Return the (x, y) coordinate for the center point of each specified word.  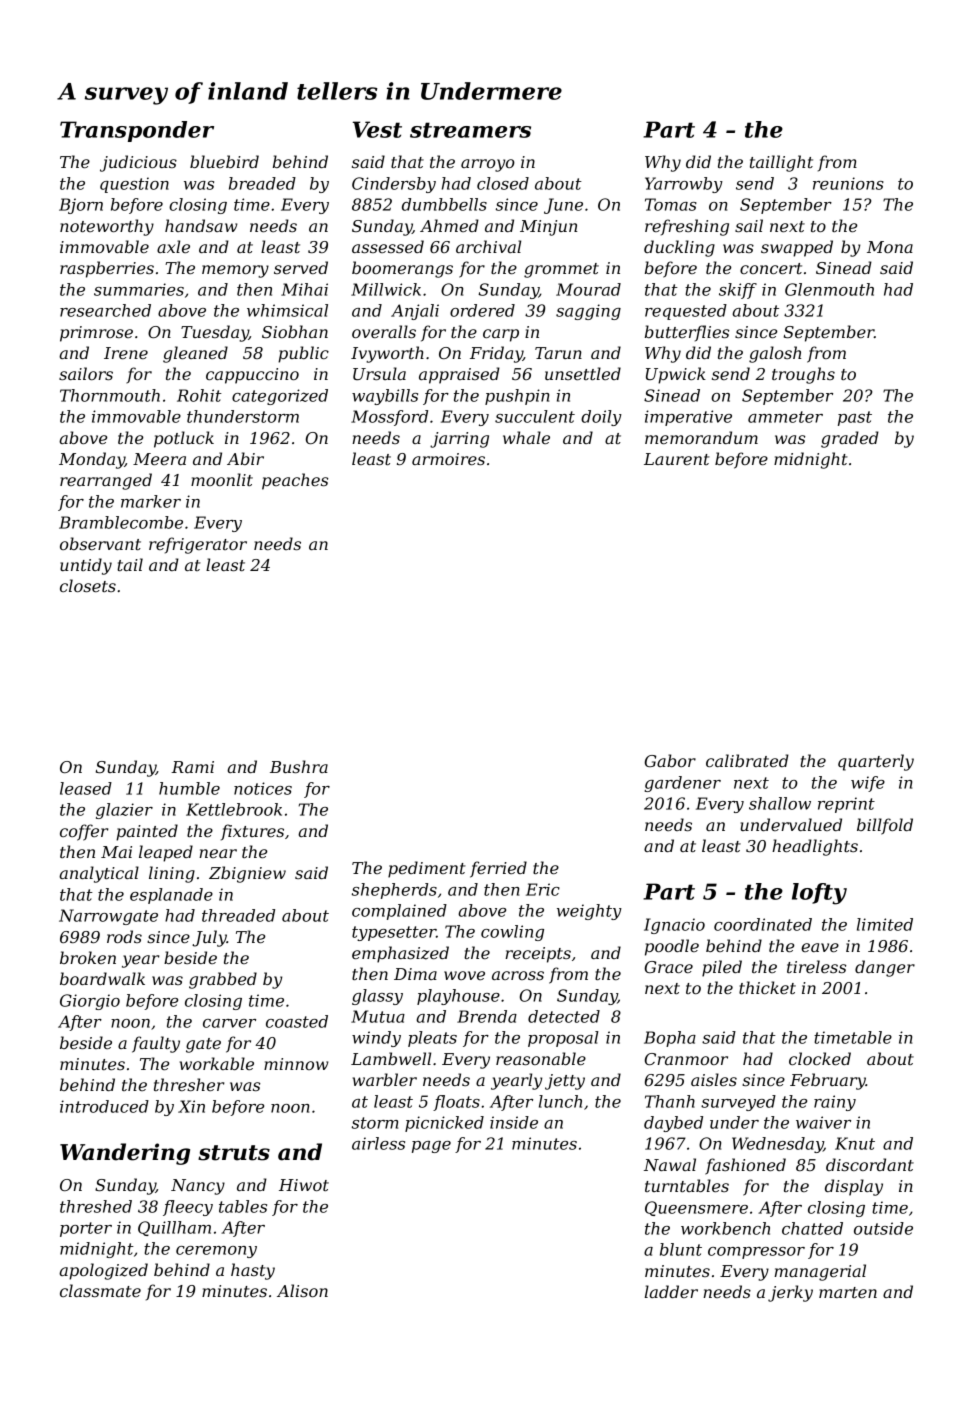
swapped (797, 248)
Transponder (137, 131)
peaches (295, 481)
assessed (388, 246)
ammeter (785, 417)
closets (88, 585)
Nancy (198, 1187)
